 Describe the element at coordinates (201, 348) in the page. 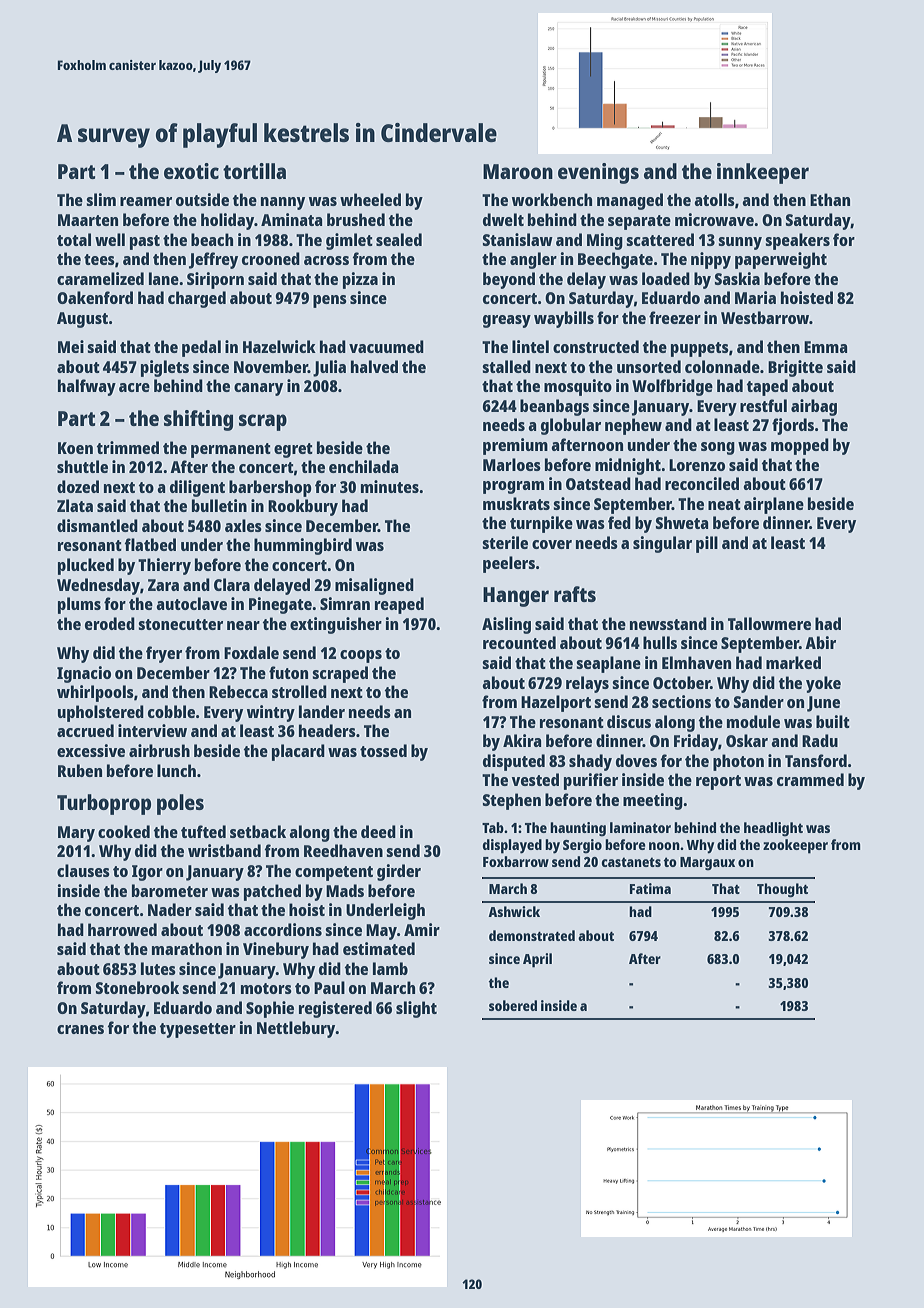

I see `pedal` at that location.
